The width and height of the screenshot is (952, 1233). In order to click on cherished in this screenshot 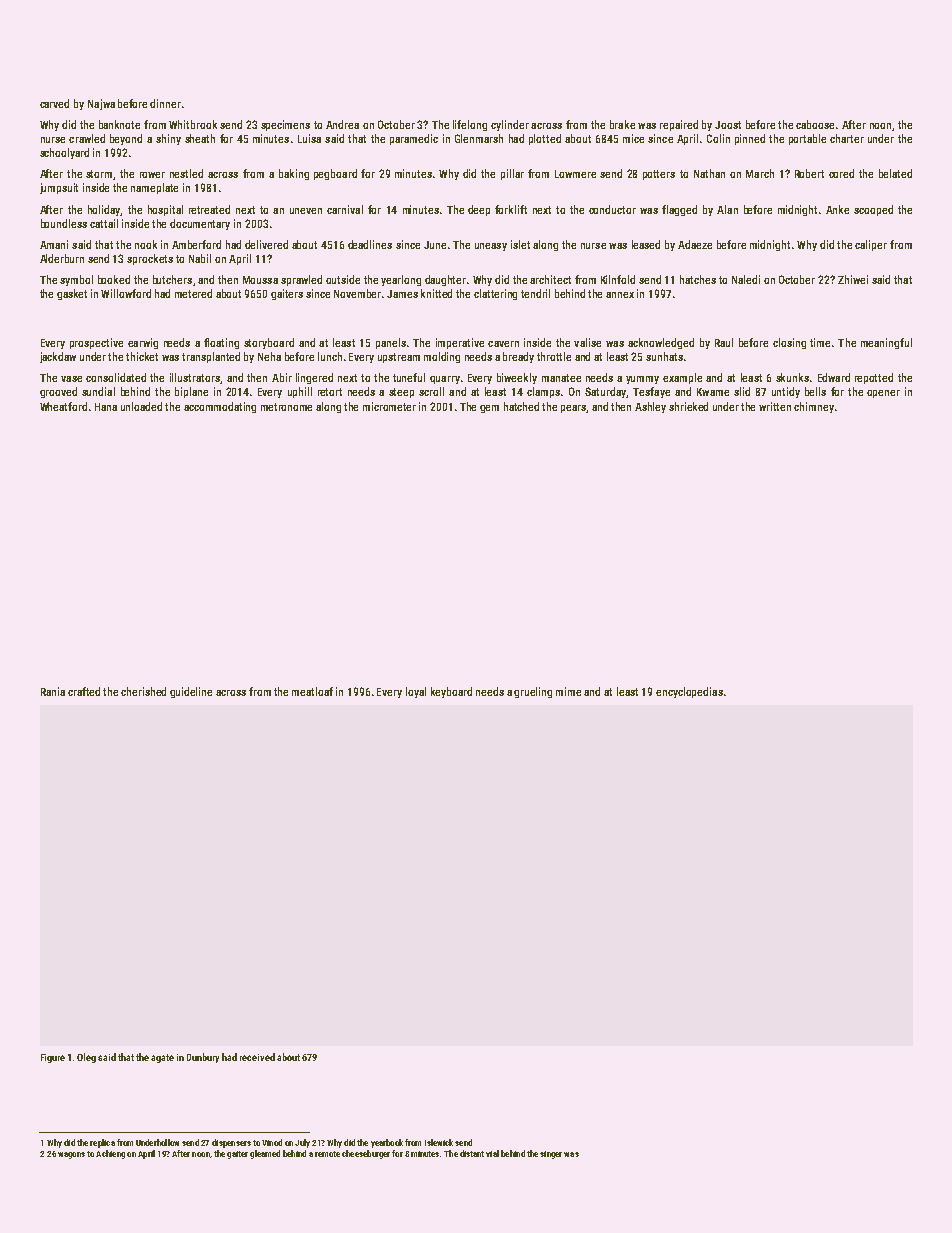, I will do `click(143, 691)`.
